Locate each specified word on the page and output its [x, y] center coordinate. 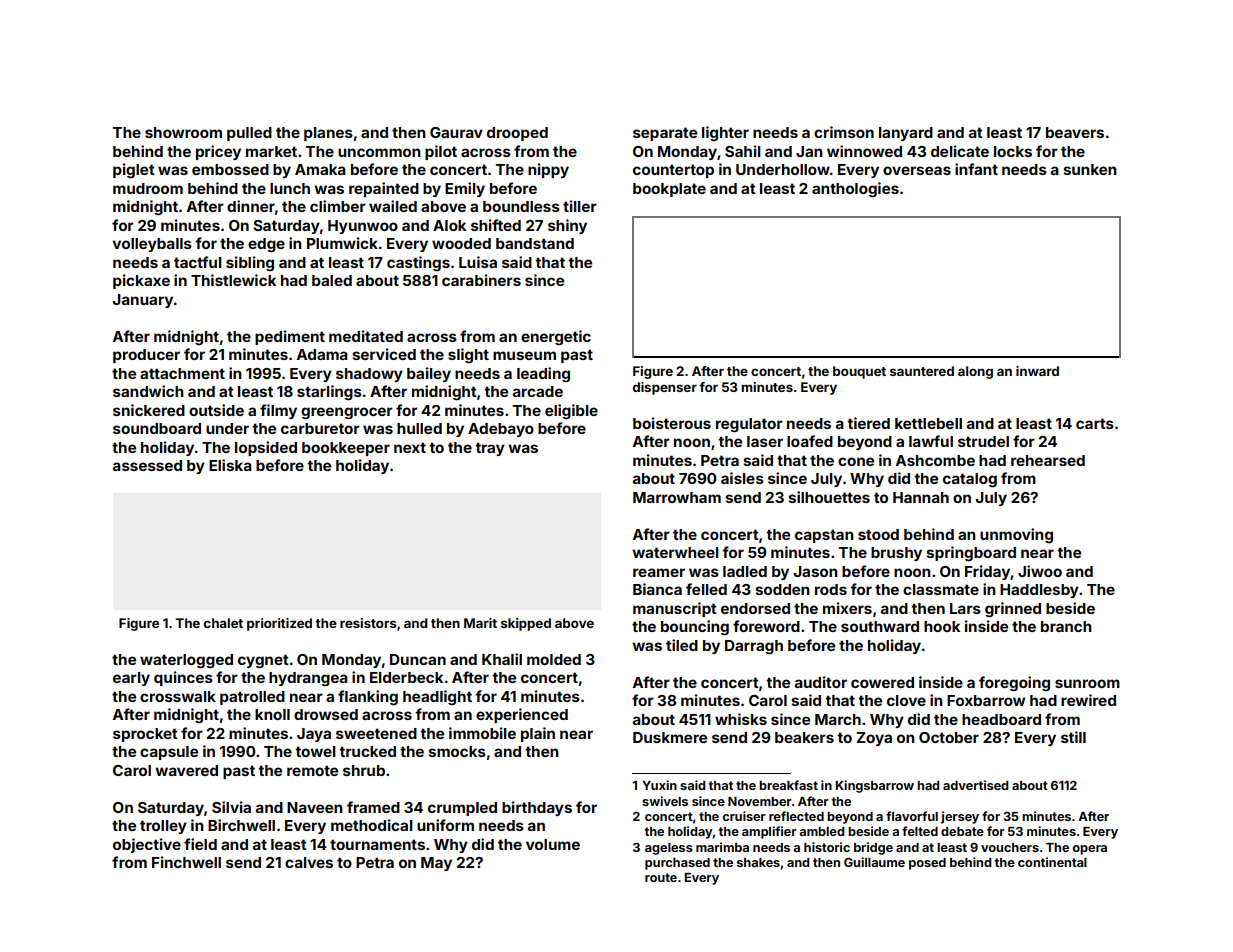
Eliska [230, 465]
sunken [1090, 169]
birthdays [537, 808]
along [975, 372]
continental [1052, 862]
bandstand [535, 243]
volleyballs [152, 245]
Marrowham [677, 497]
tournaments [377, 844]
